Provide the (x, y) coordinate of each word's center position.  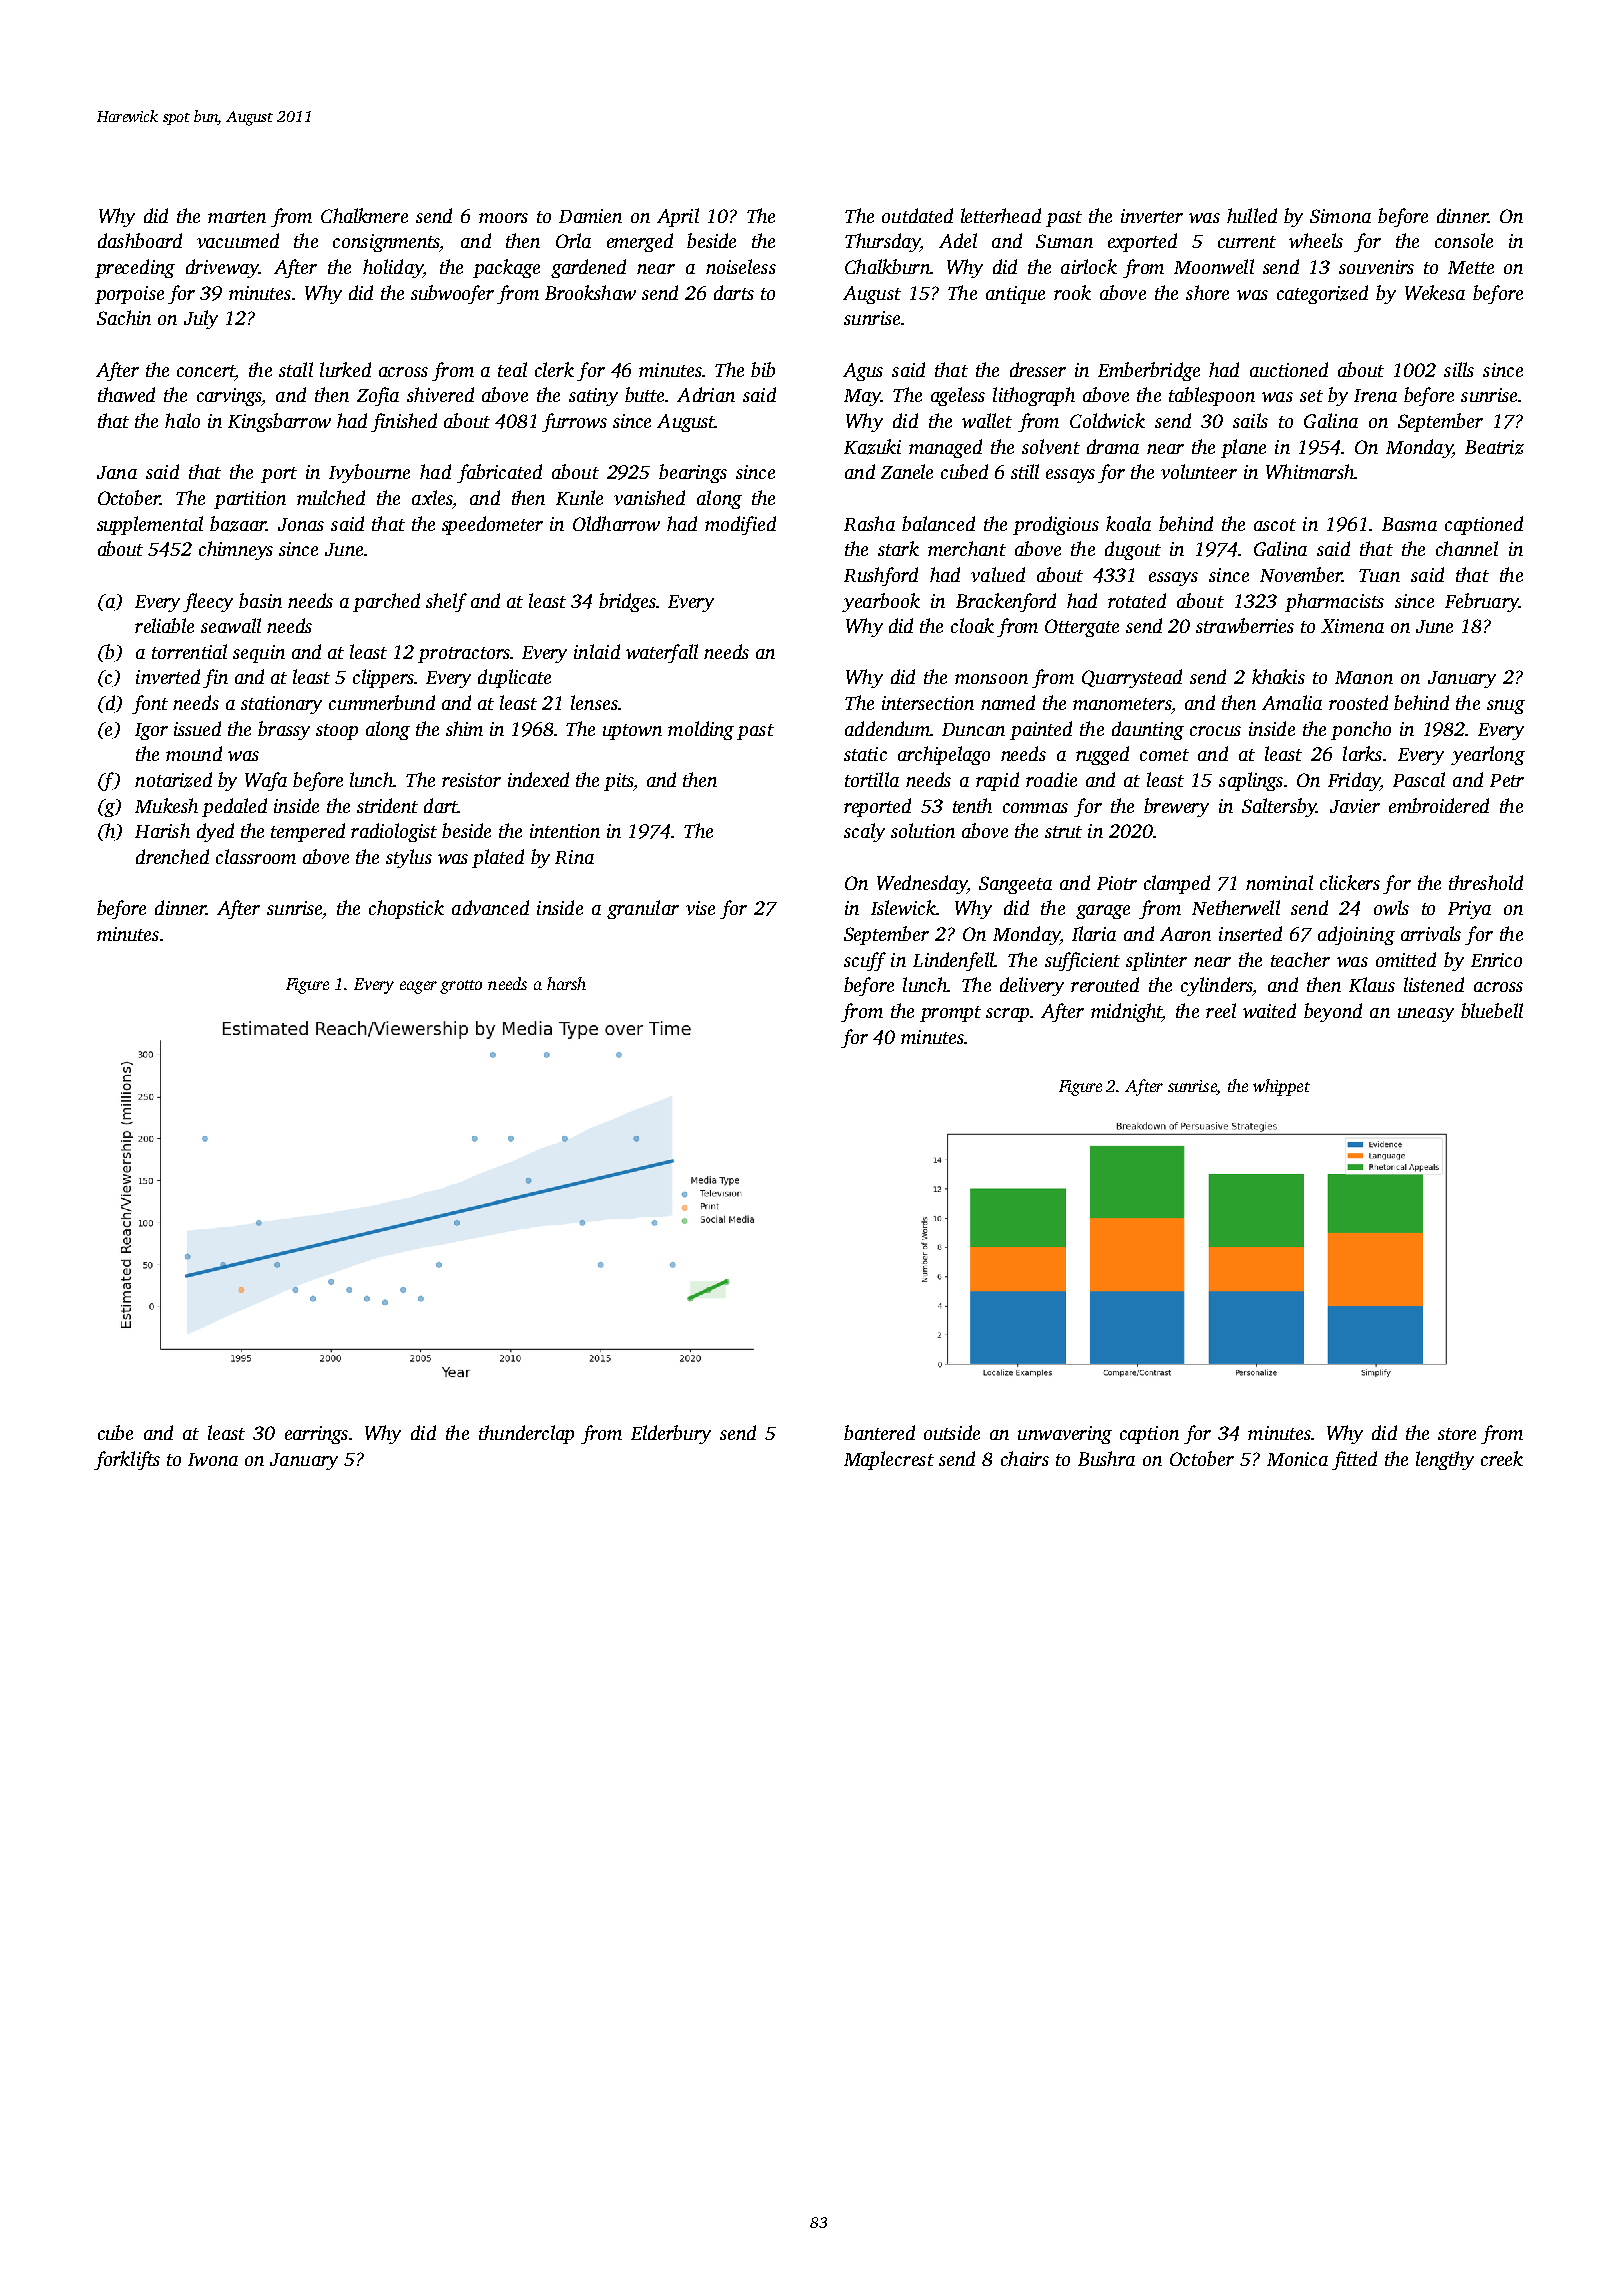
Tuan (1379, 575)
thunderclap (526, 1434)
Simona (1340, 216)
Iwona (213, 1459)
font (150, 704)
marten (237, 217)
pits (619, 782)
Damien (590, 216)
